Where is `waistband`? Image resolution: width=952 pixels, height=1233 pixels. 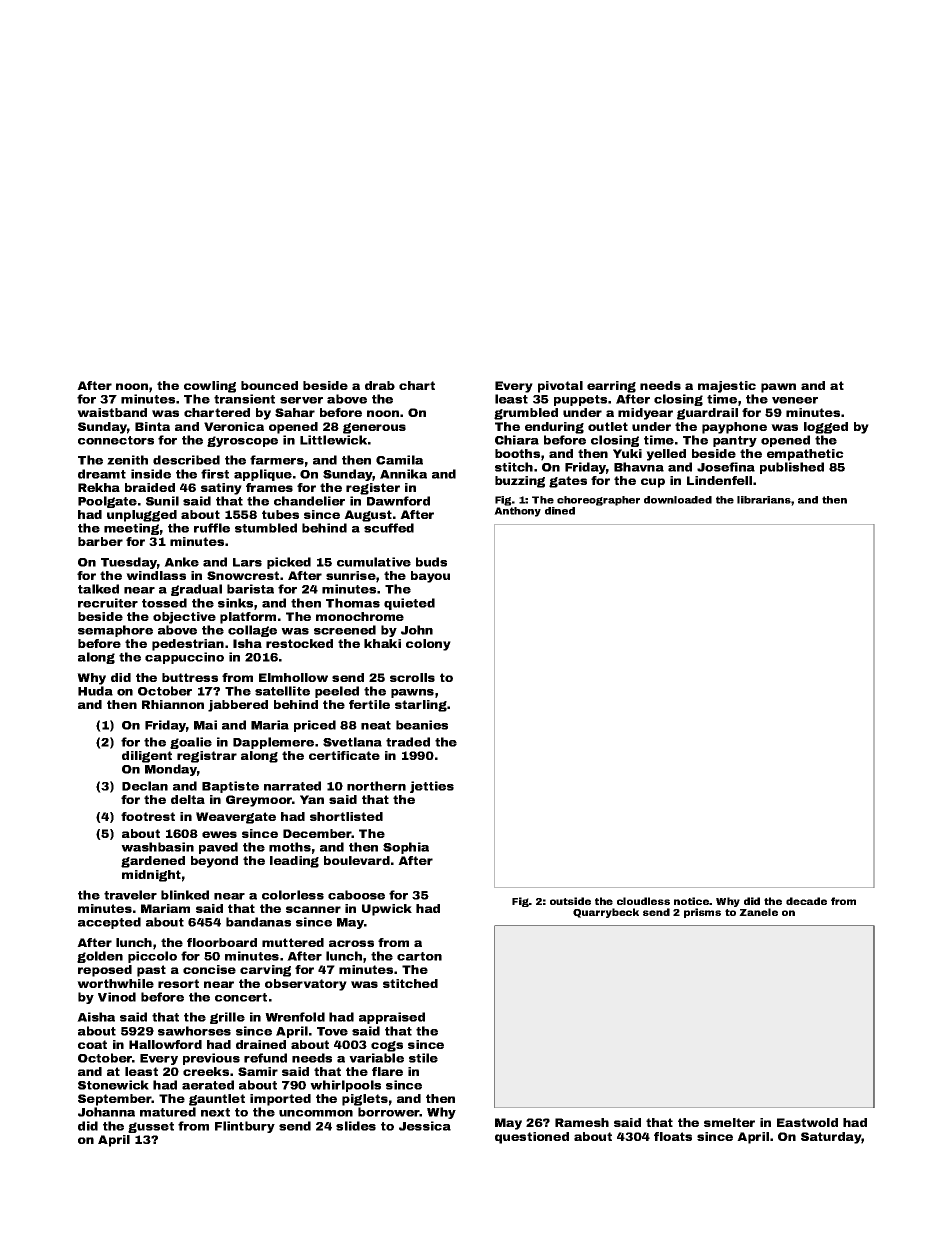 waistband is located at coordinates (112, 412).
